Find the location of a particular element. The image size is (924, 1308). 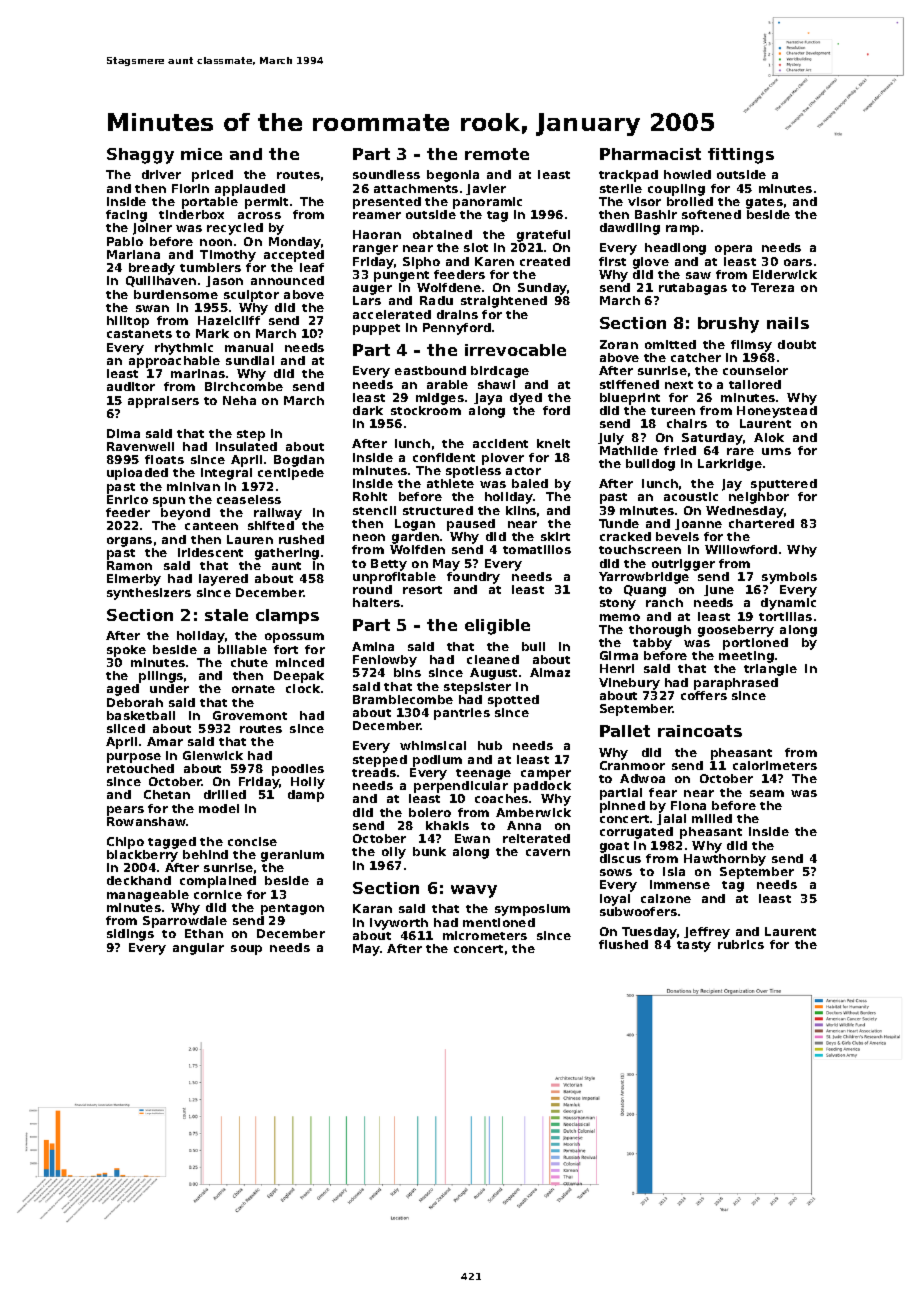

micrometers is located at coordinates (485, 935).
